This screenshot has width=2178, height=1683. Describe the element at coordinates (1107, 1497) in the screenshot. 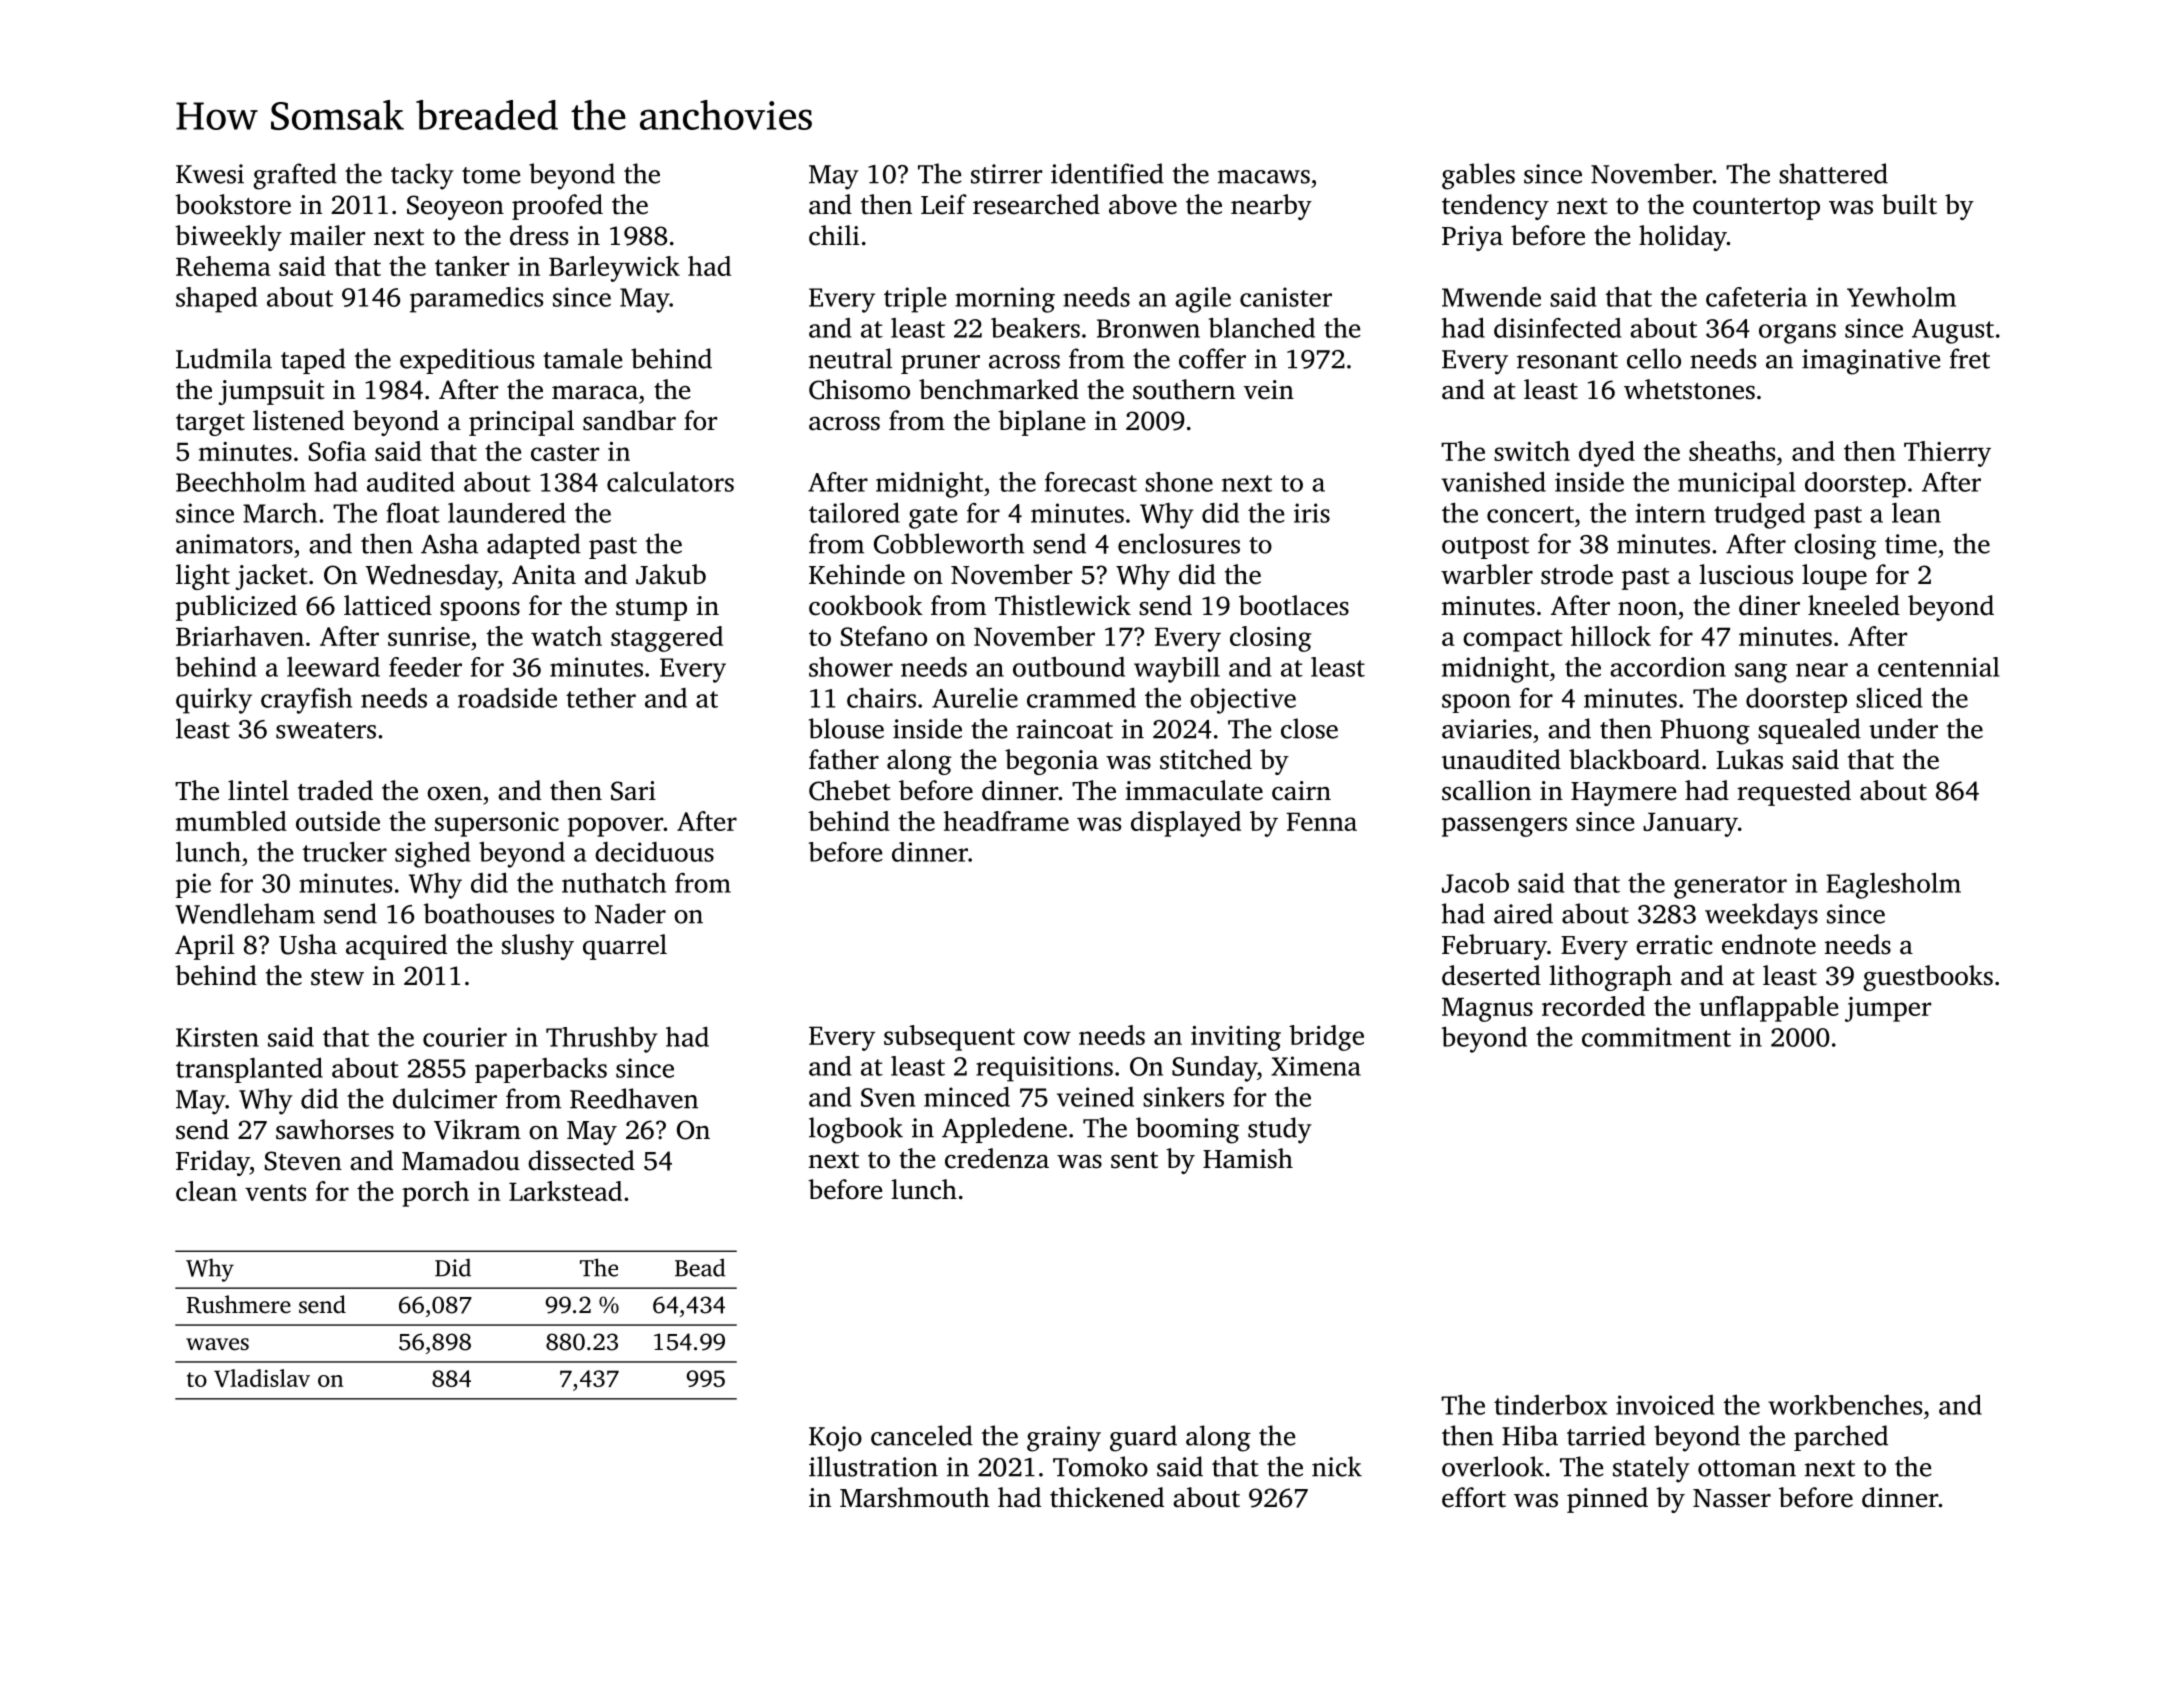

I see `thickened` at that location.
